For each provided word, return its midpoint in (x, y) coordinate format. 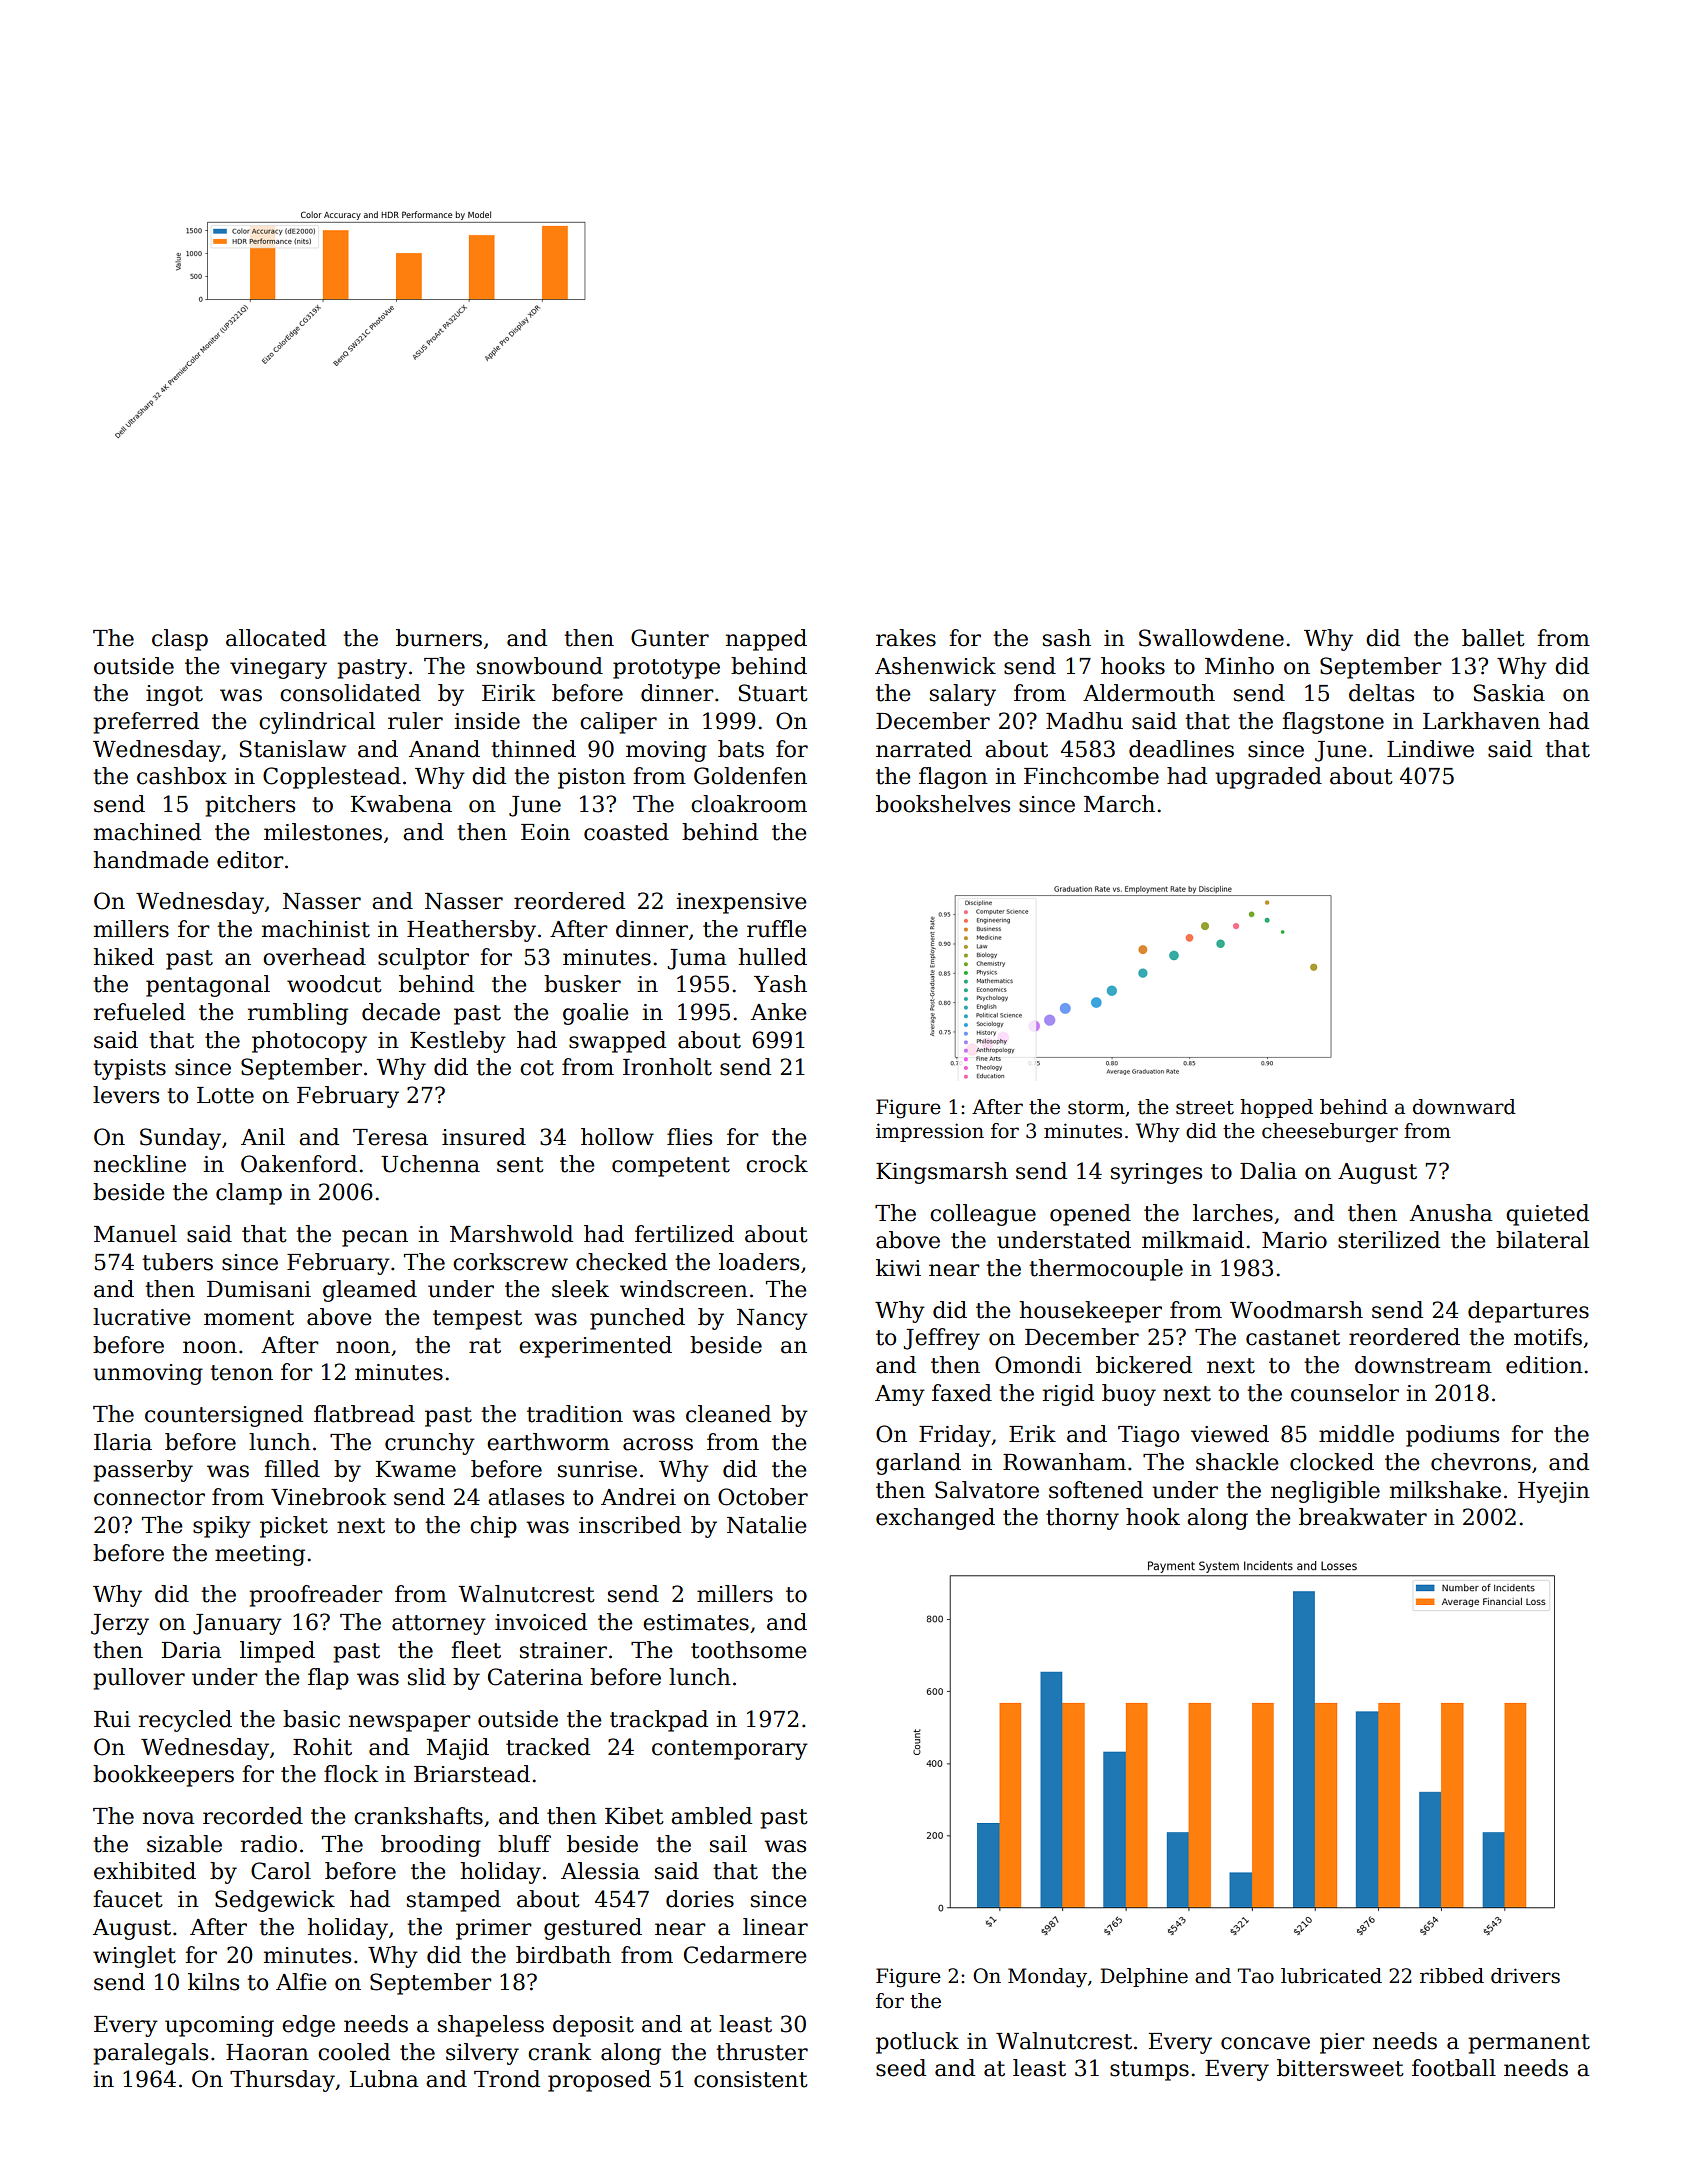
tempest (477, 1320)
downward (1464, 1107)
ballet (1493, 638)
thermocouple (1106, 1270)
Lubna (384, 2079)
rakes (906, 638)
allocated (276, 638)
